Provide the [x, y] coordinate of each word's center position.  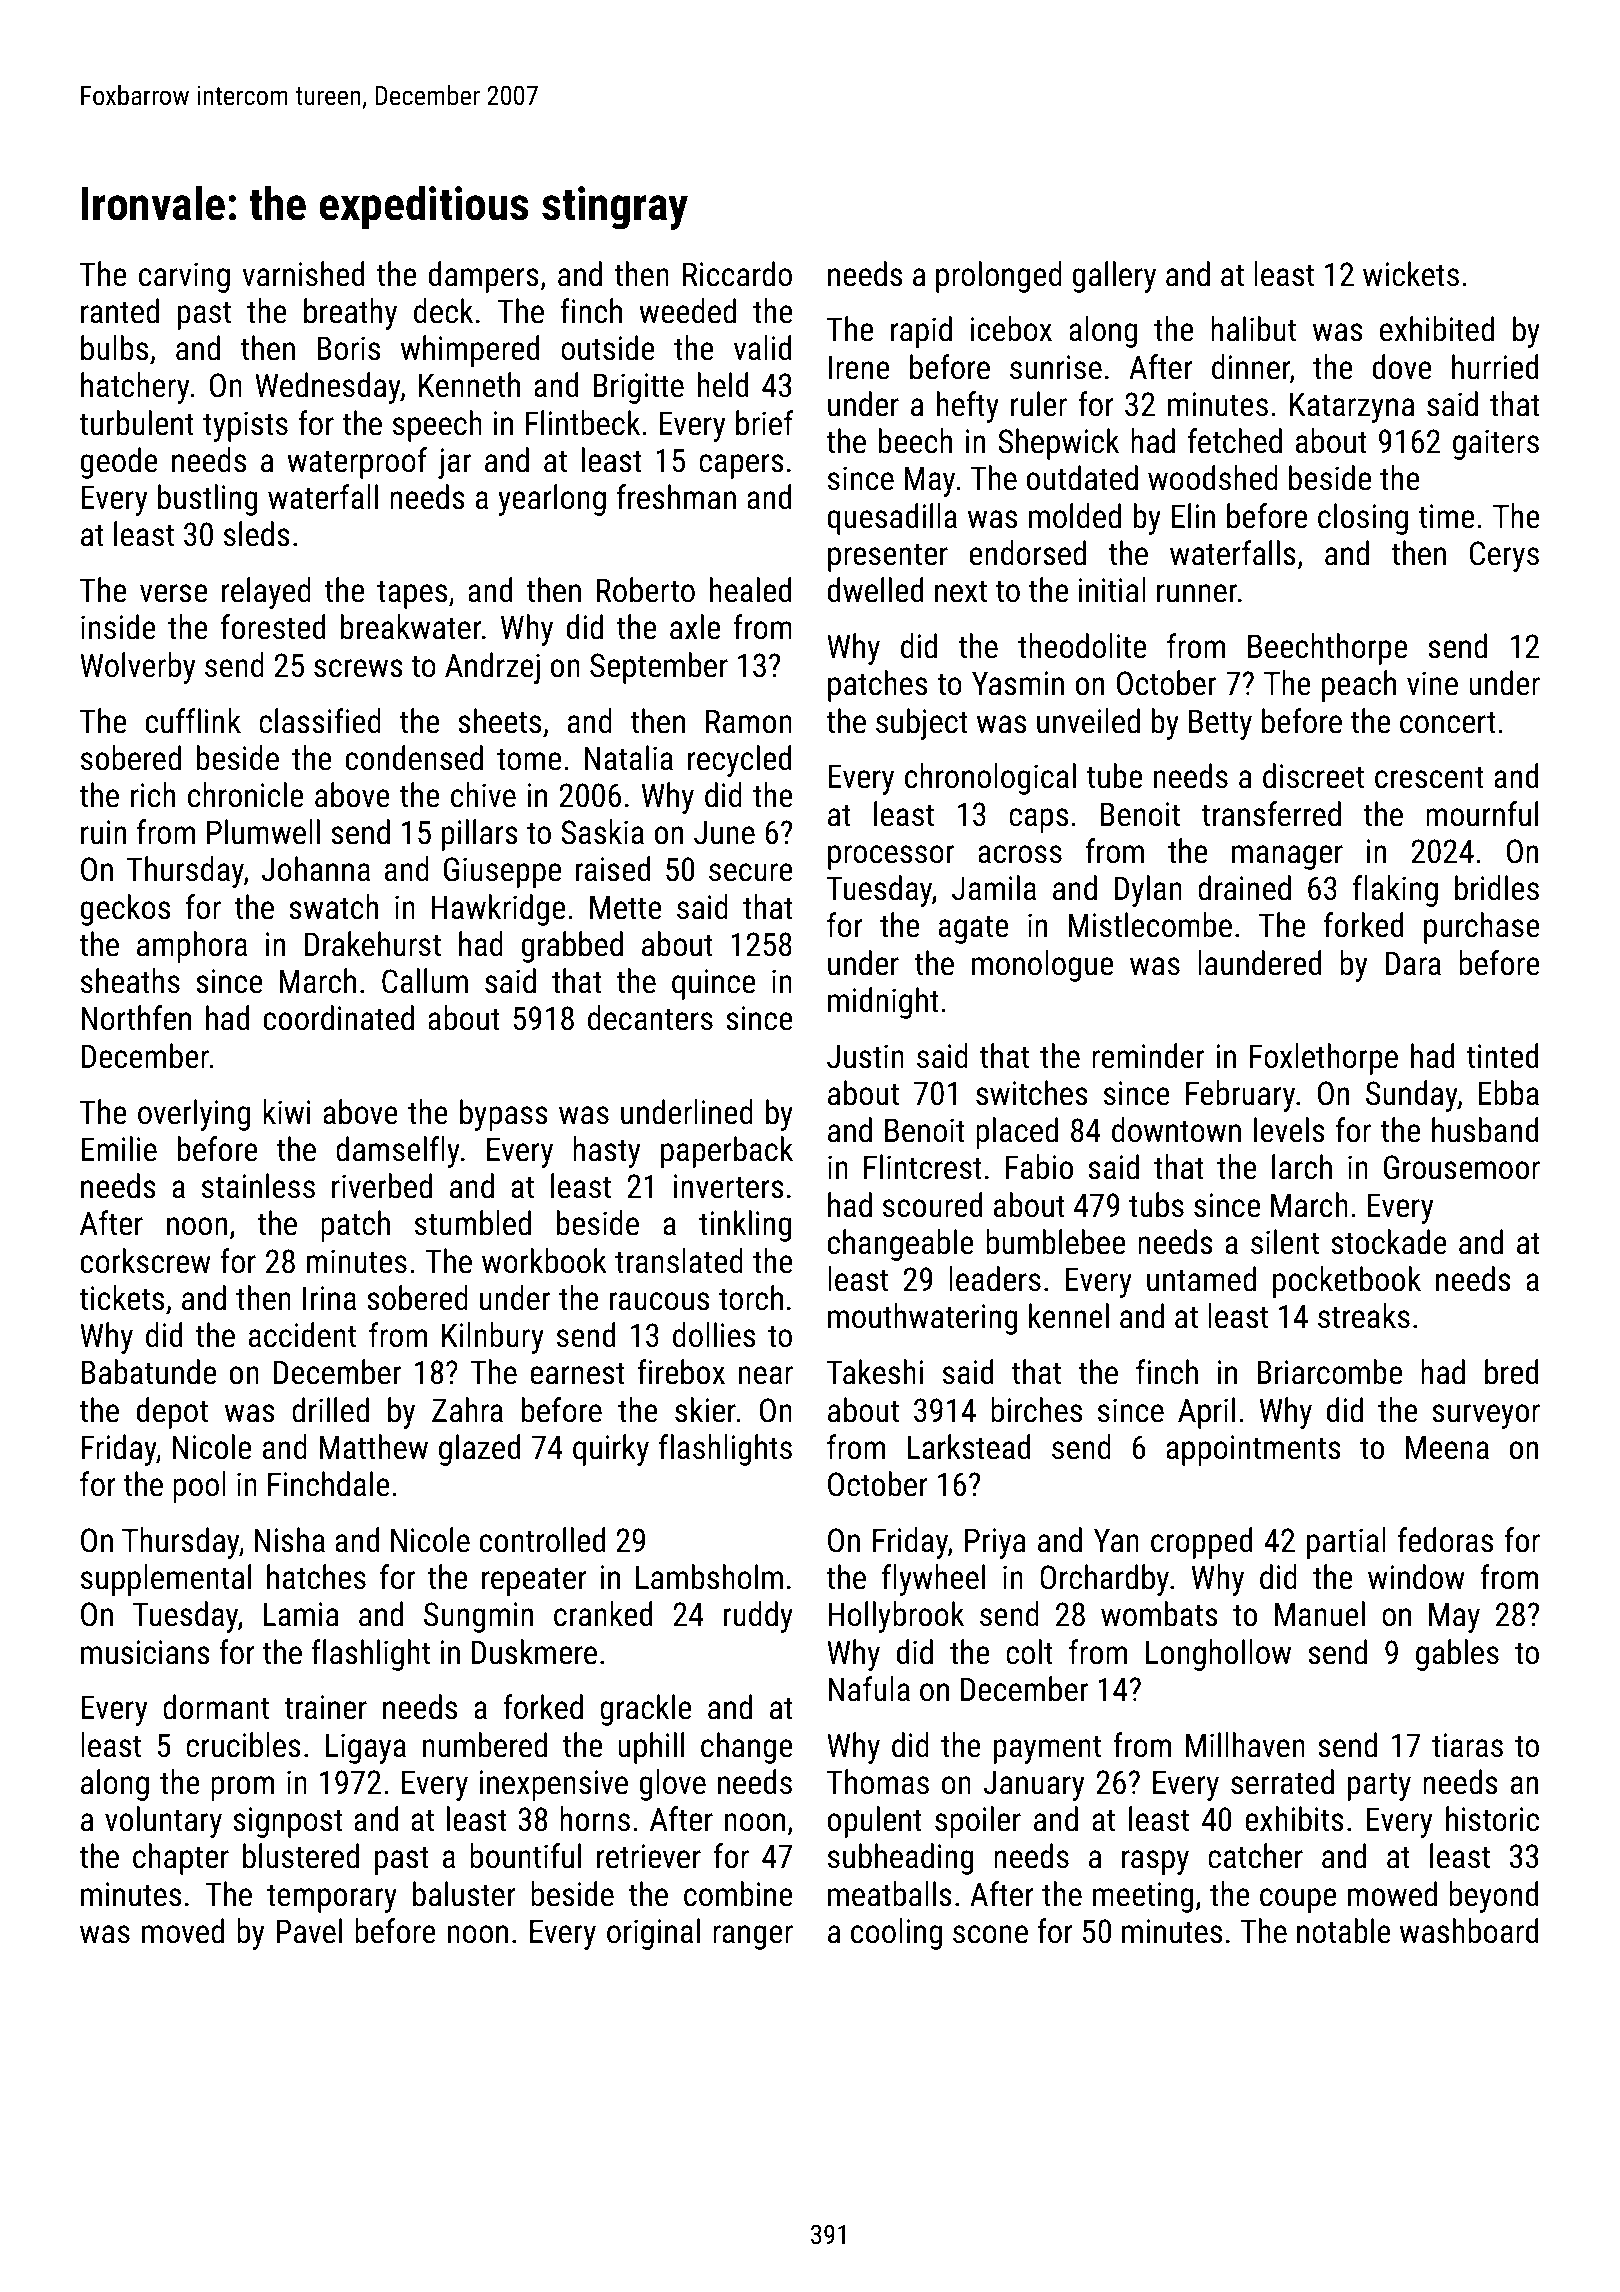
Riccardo [737, 274]
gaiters [1496, 444]
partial [1346, 1543]
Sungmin [478, 1617]
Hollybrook [896, 1617]
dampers [484, 277]
